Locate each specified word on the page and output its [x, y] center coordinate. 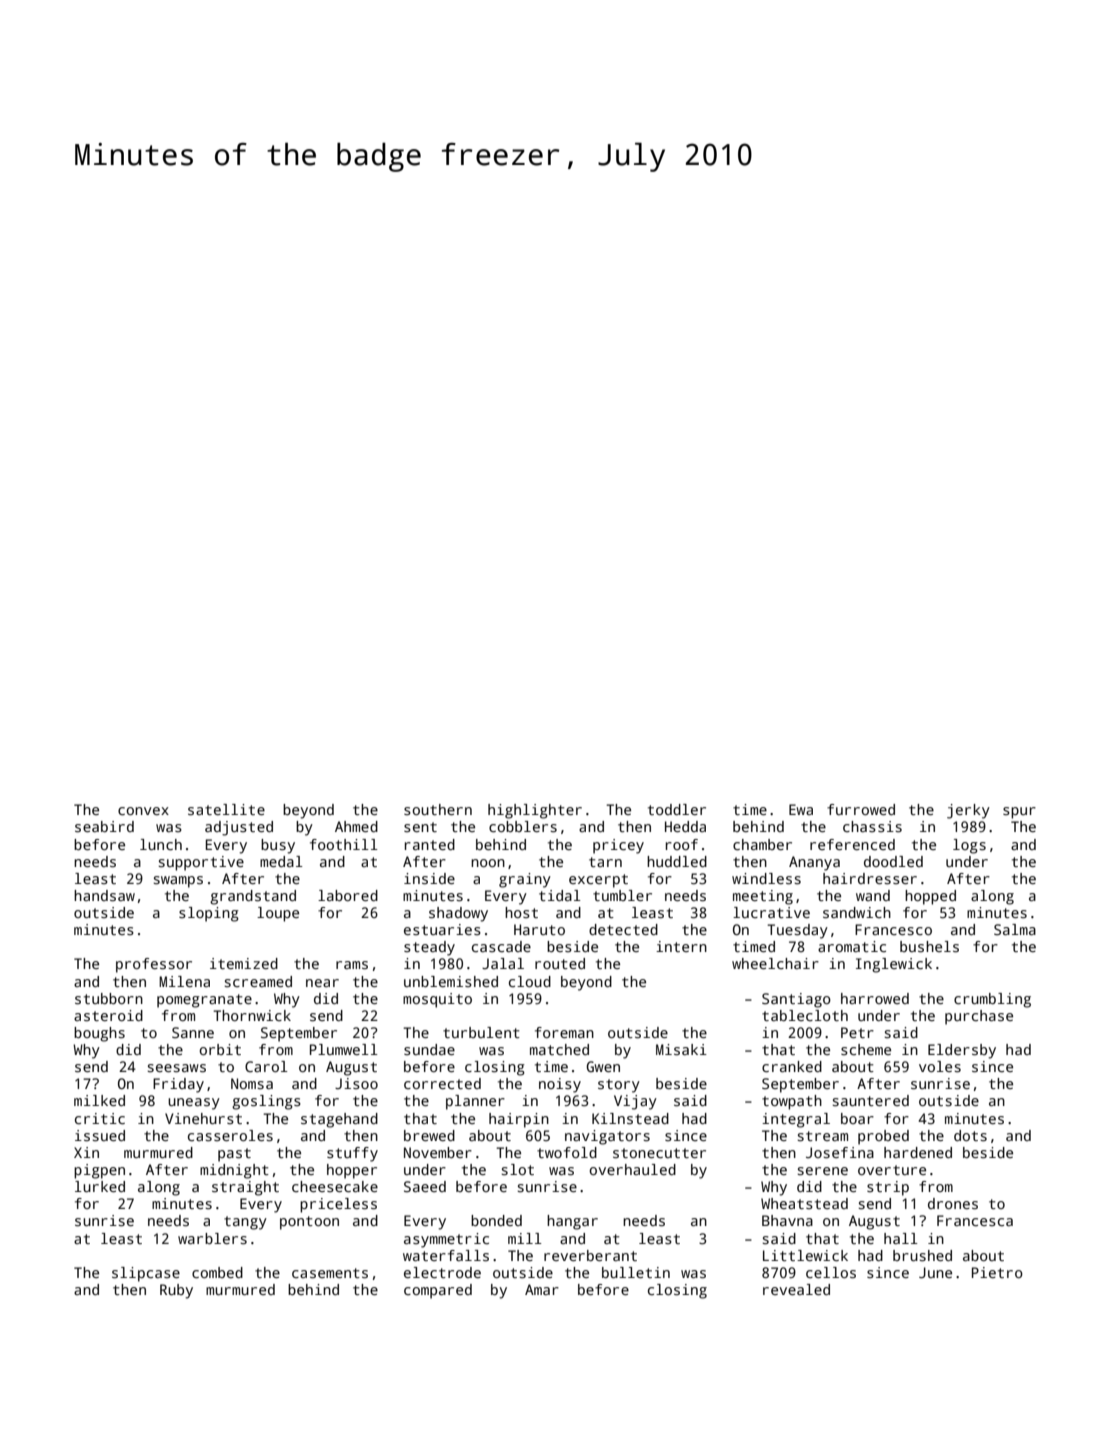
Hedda [685, 826]
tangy [245, 1223]
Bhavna [787, 1220]
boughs [99, 1034]
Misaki [681, 1049]
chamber [762, 844]
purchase [979, 1017]
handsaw [104, 895]
